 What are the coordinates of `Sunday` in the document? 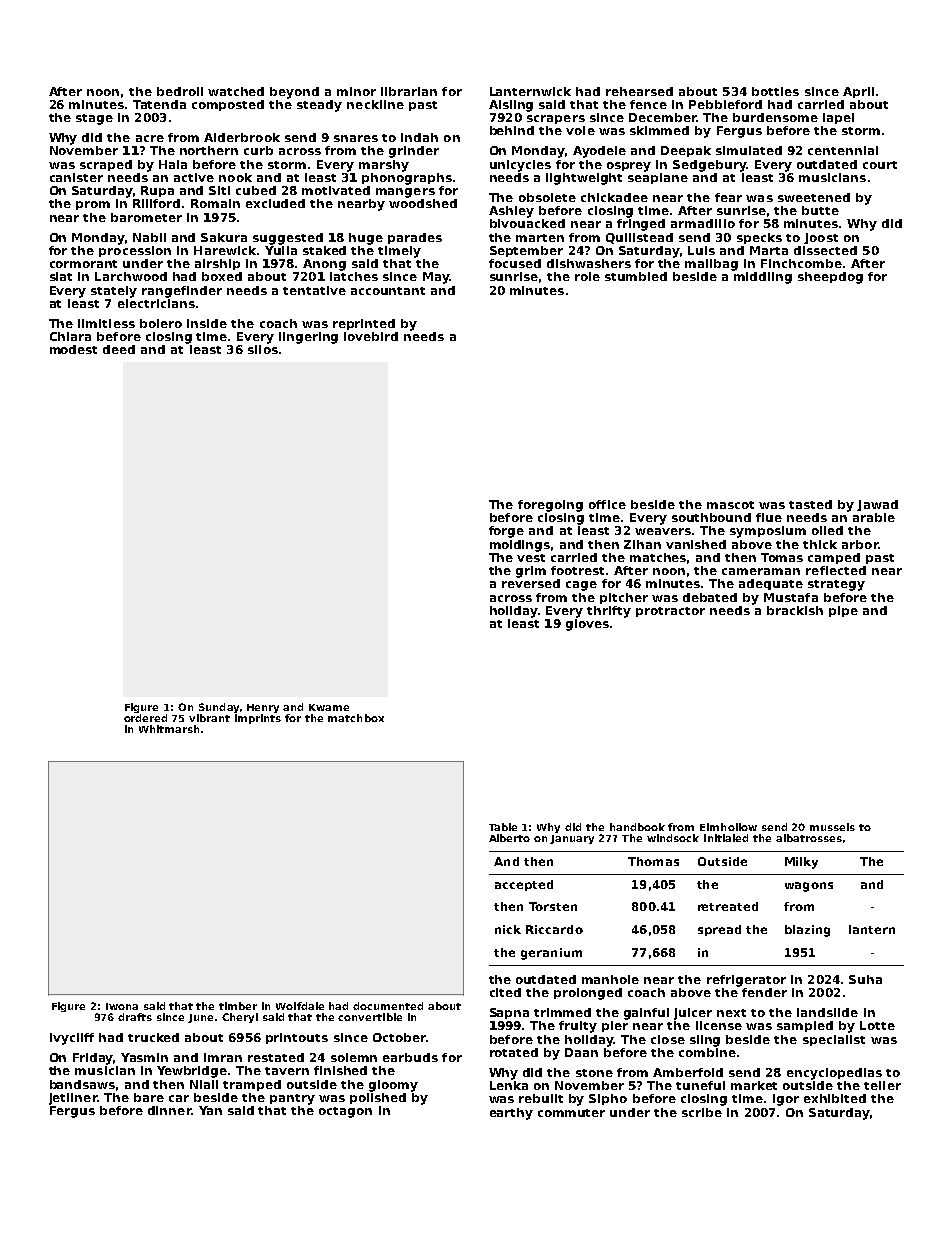 It's located at (219, 708).
